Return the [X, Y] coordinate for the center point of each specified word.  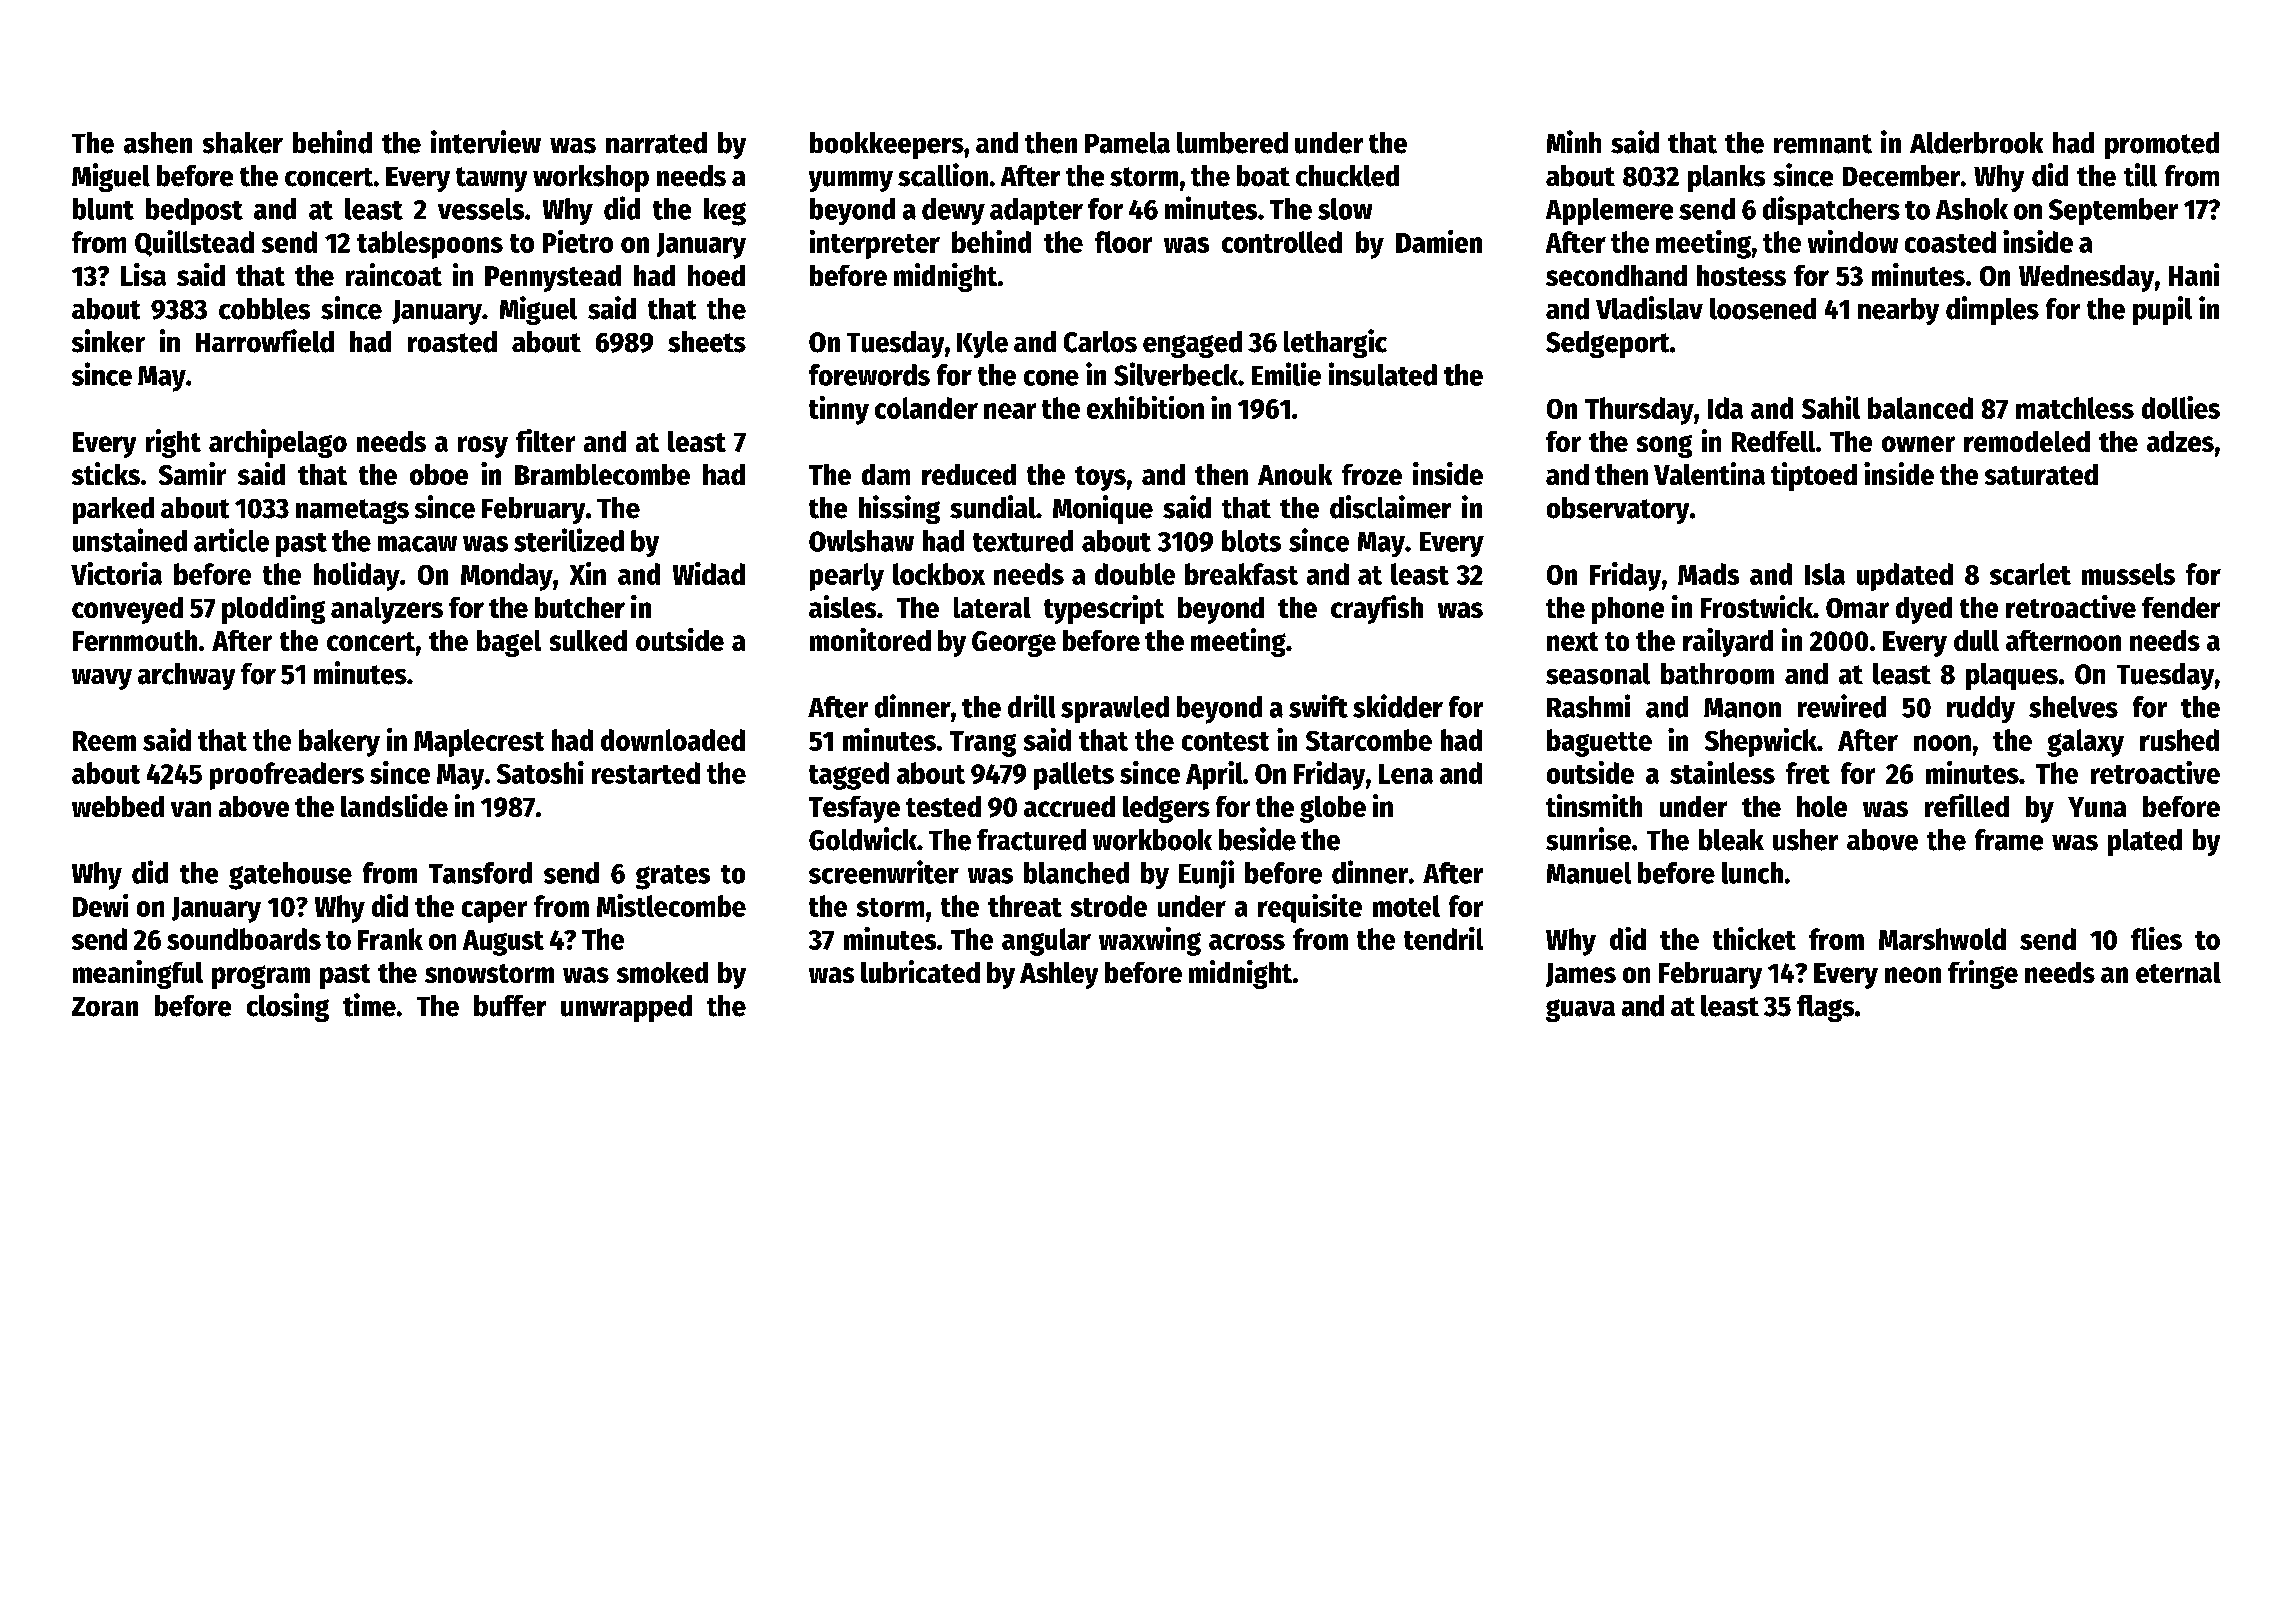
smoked [662, 972]
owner [1918, 444]
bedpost [194, 211]
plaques [2012, 676]
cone [1051, 378]
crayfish [1377, 609]
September [2113, 211]
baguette [1599, 743]
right [173, 443]
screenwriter [884, 872]
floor [1123, 242]
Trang [983, 744]
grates [673, 877]
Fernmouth [135, 640]
